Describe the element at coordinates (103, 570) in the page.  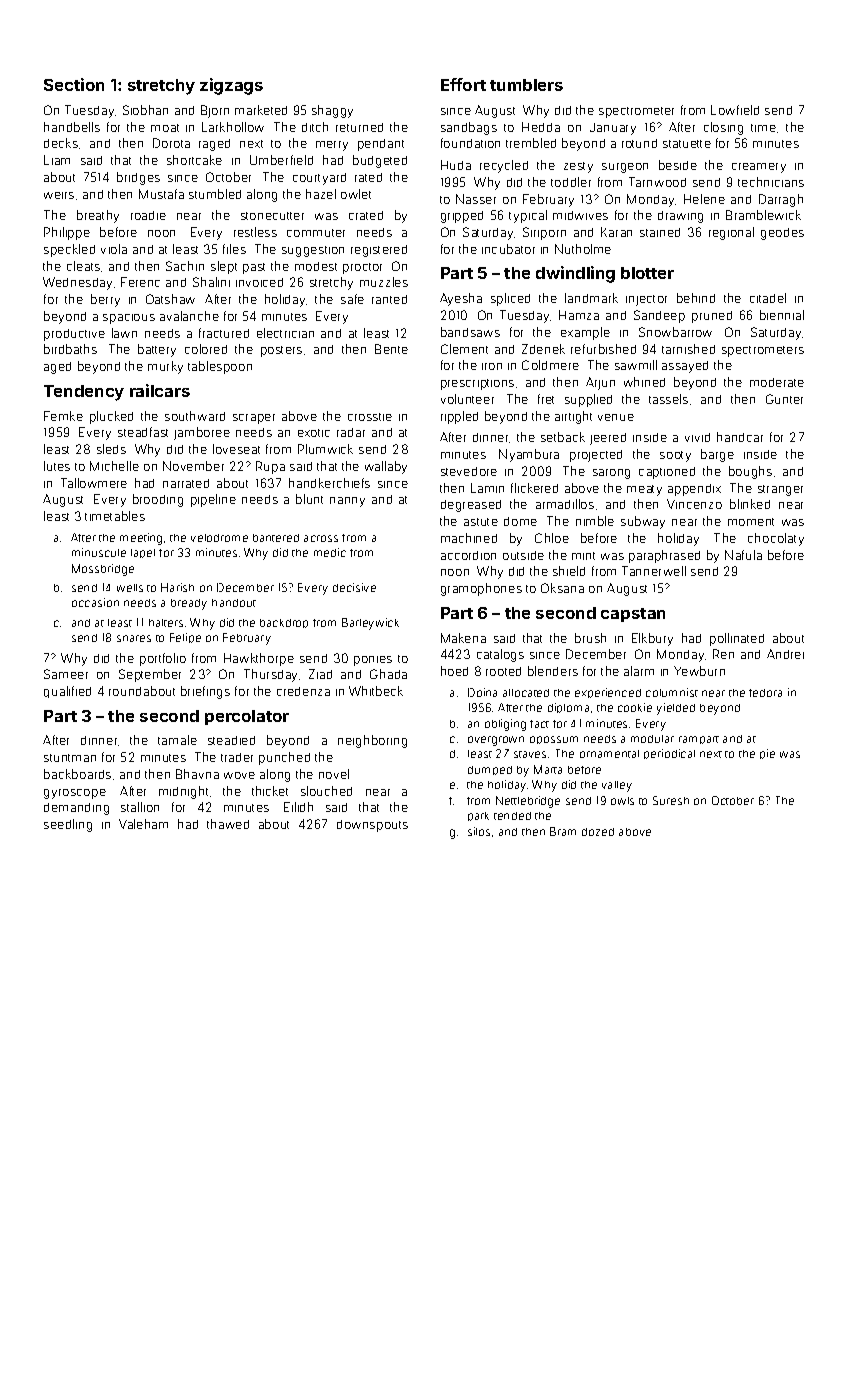
I see `Mossbridge` at that location.
